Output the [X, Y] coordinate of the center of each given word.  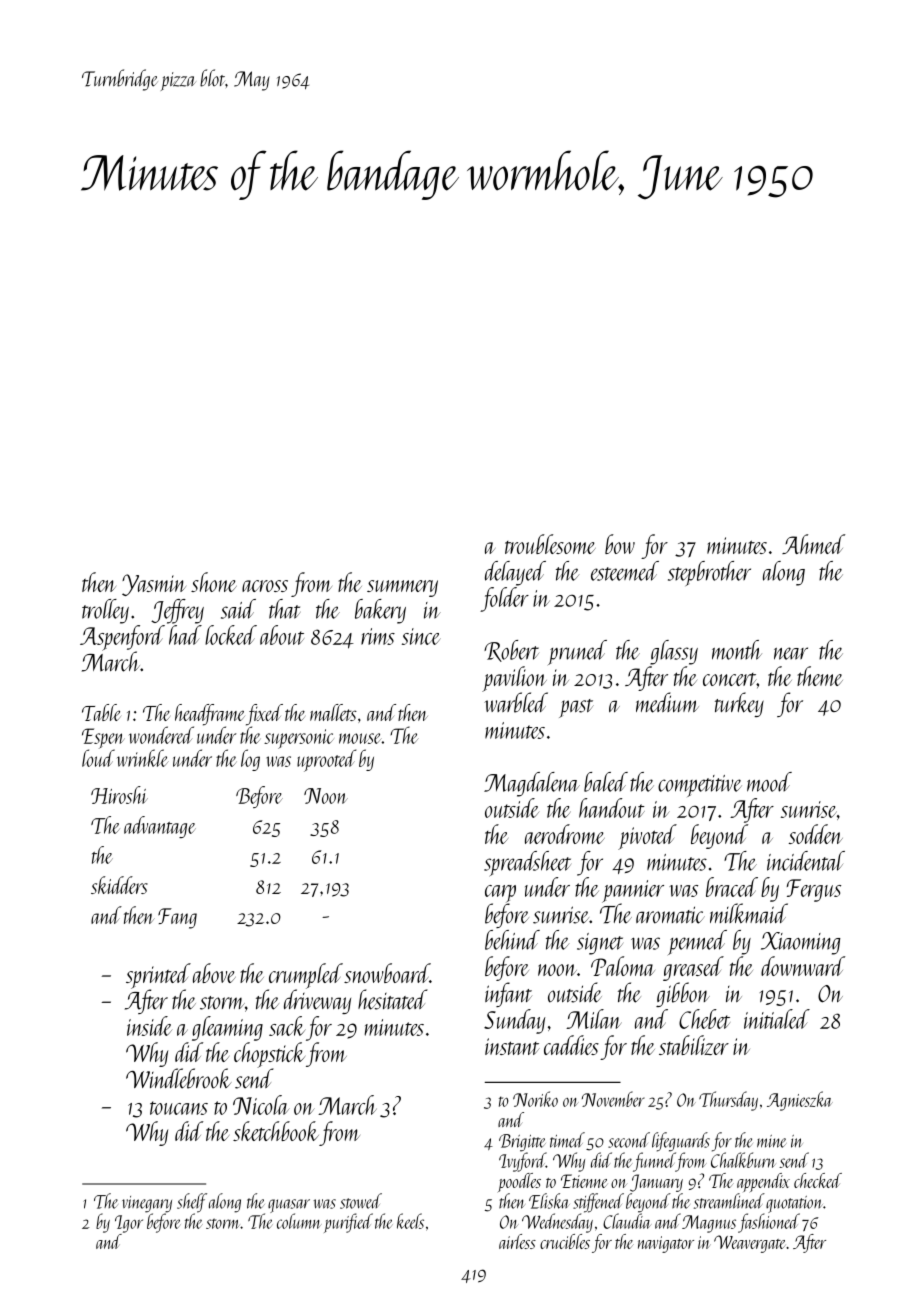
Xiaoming [800, 943]
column [299, 1221]
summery [402, 588]
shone [214, 582]
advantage [160, 827]
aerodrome [565, 834]
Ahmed [813, 544]
